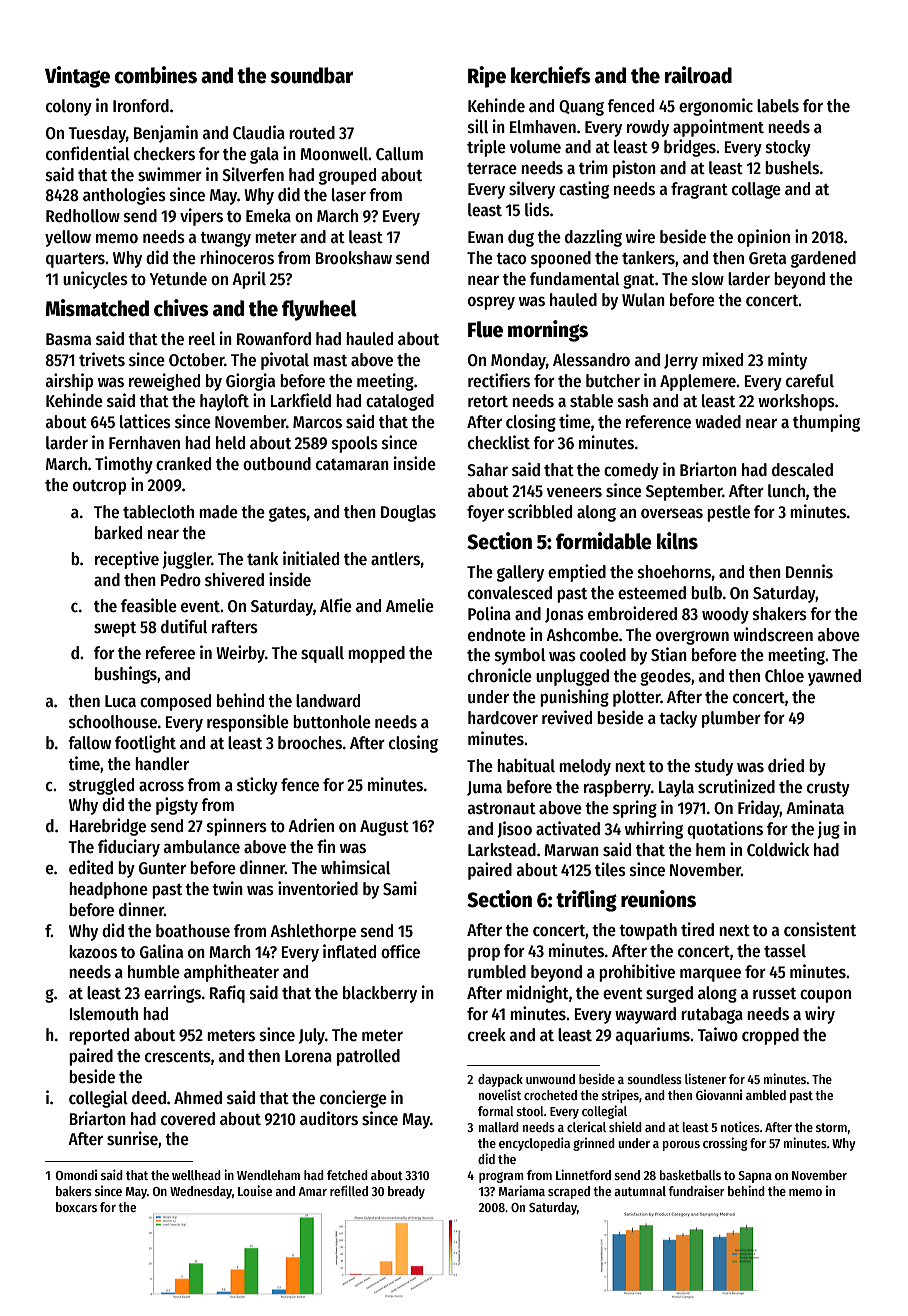  I want to click on yawned, so click(834, 677).
